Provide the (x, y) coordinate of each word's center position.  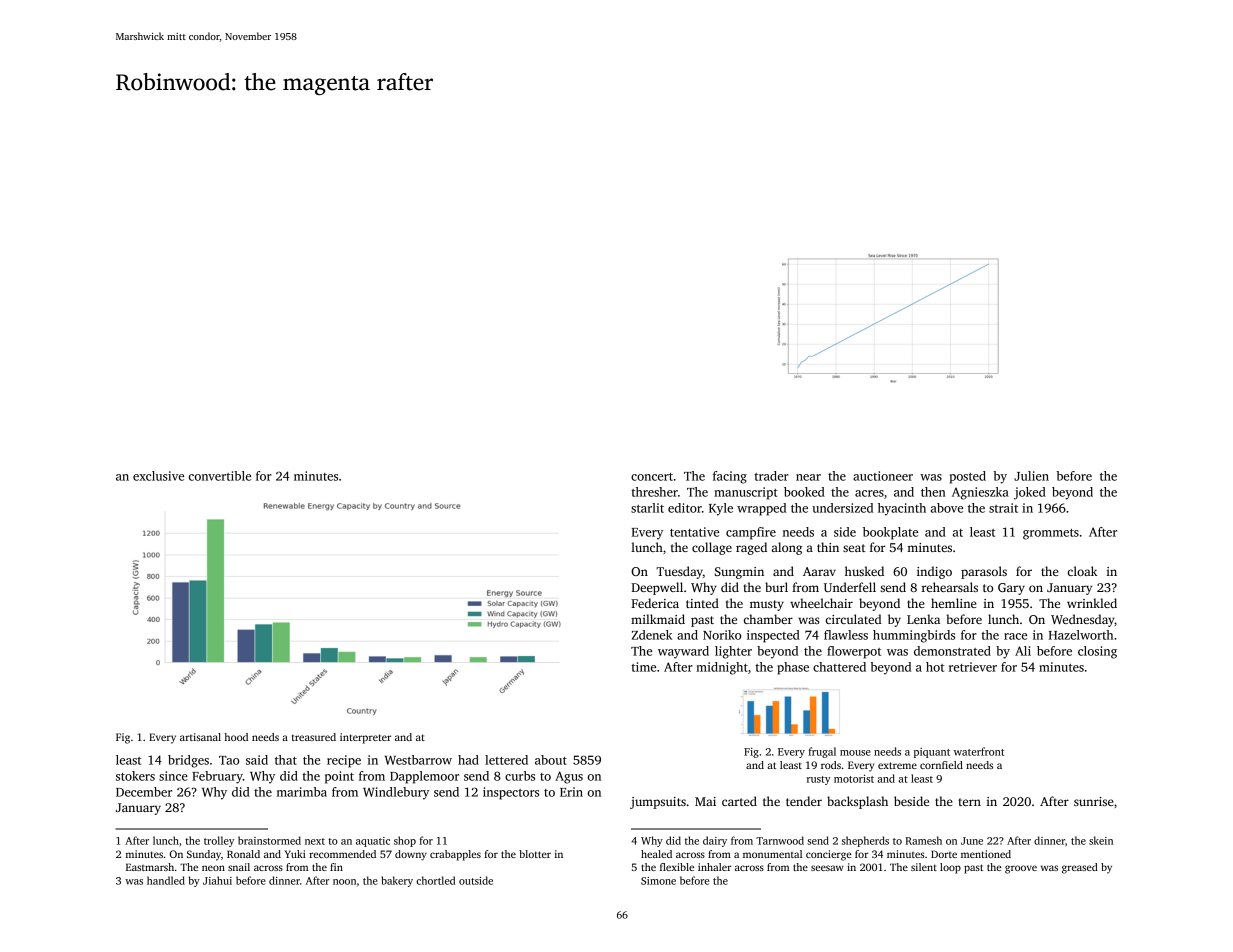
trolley (219, 841)
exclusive (158, 476)
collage (712, 548)
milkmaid (658, 619)
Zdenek (652, 635)
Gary (1011, 589)
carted (739, 801)
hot (935, 667)
